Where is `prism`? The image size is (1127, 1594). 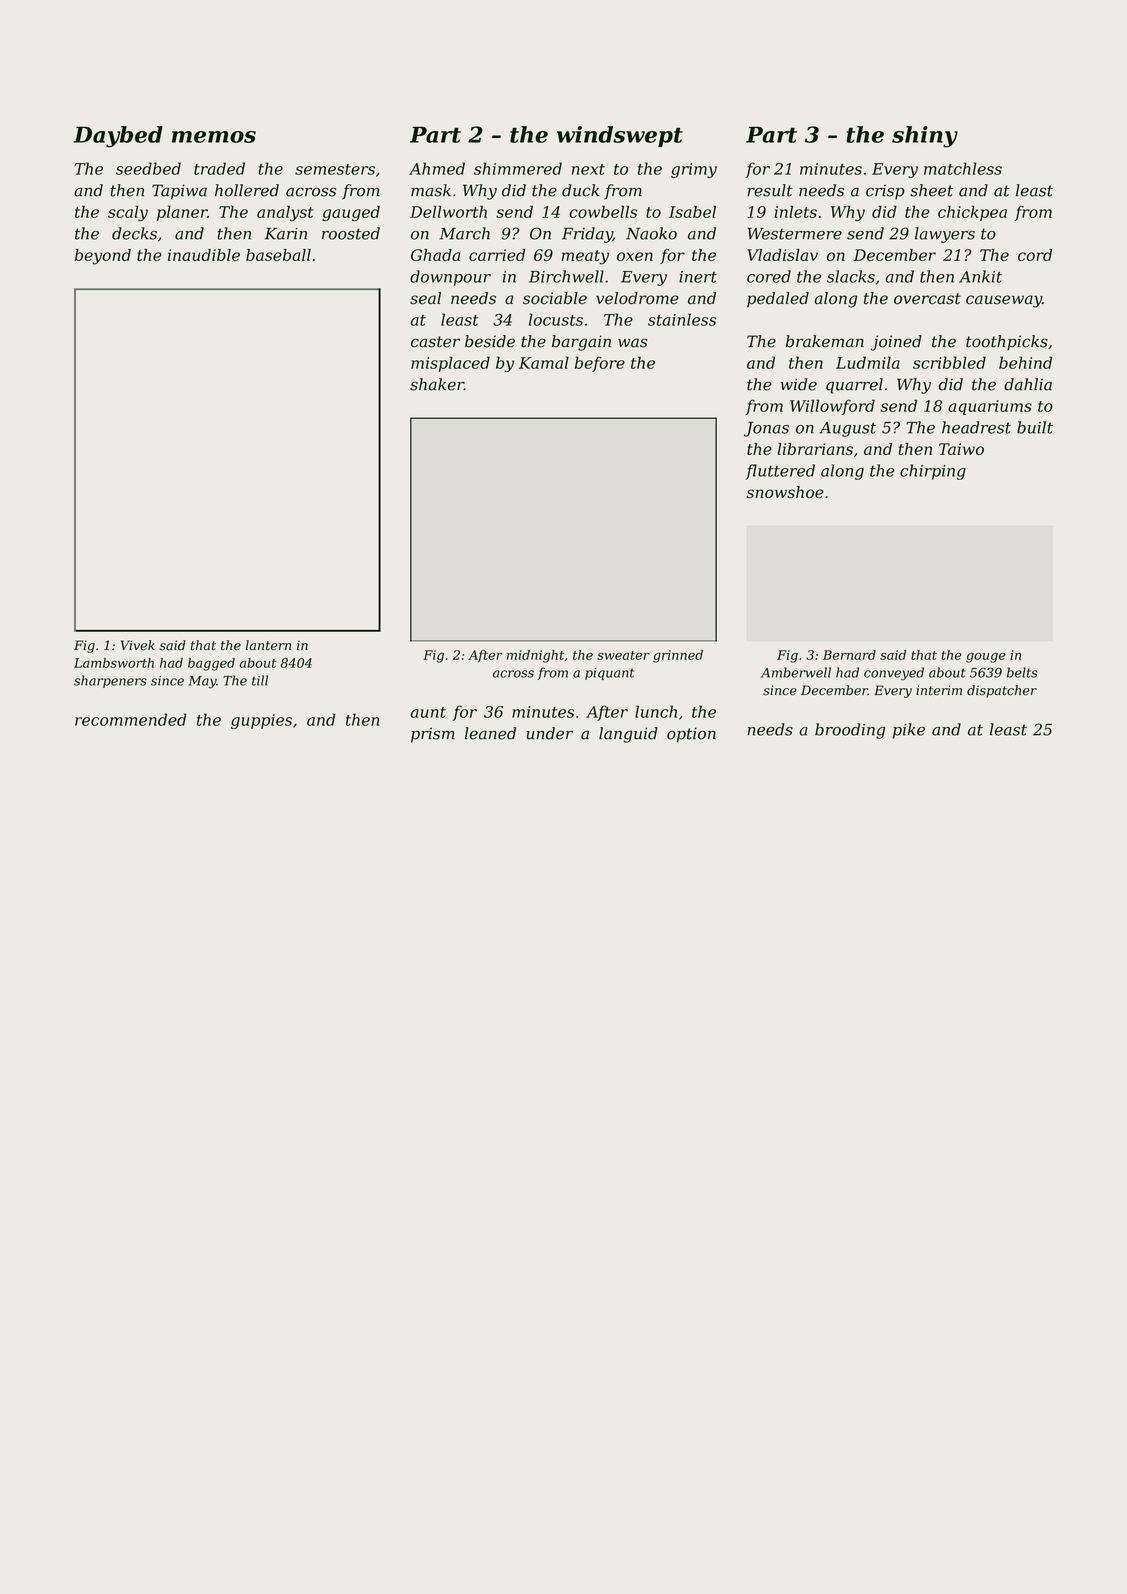
prism is located at coordinates (433, 735).
